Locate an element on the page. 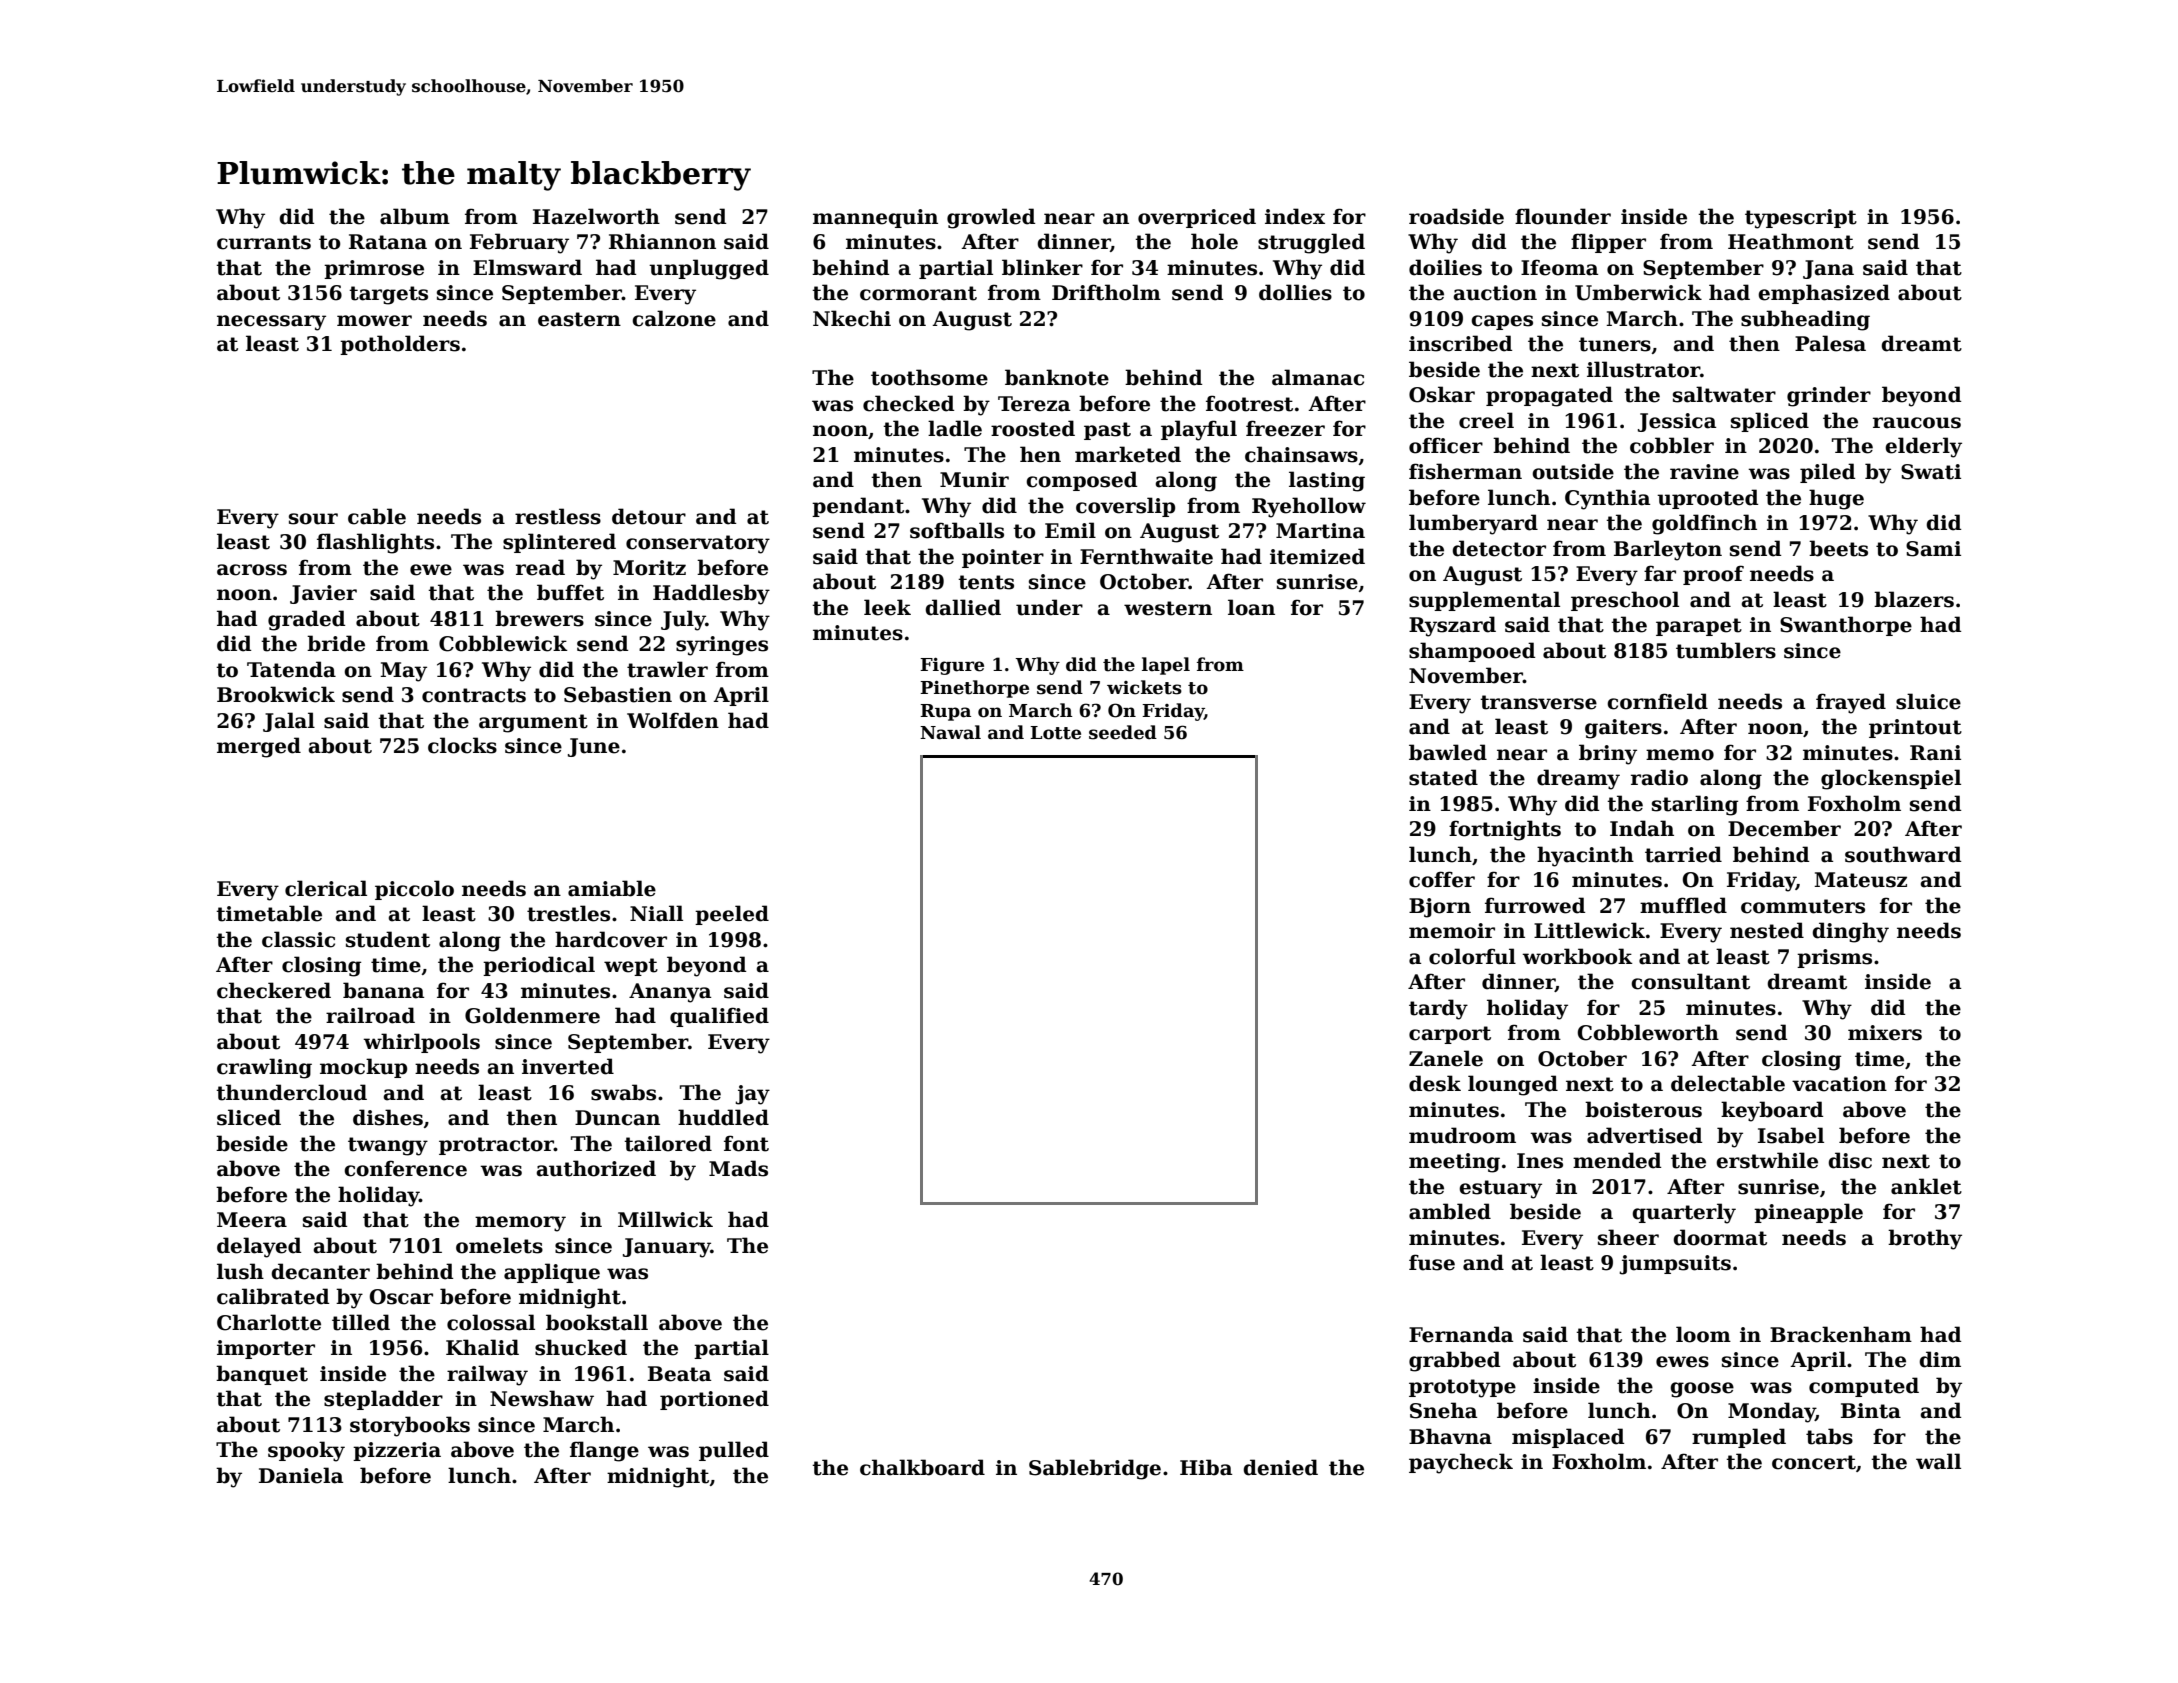 The image size is (2178, 1683). carport is located at coordinates (1450, 1035).
